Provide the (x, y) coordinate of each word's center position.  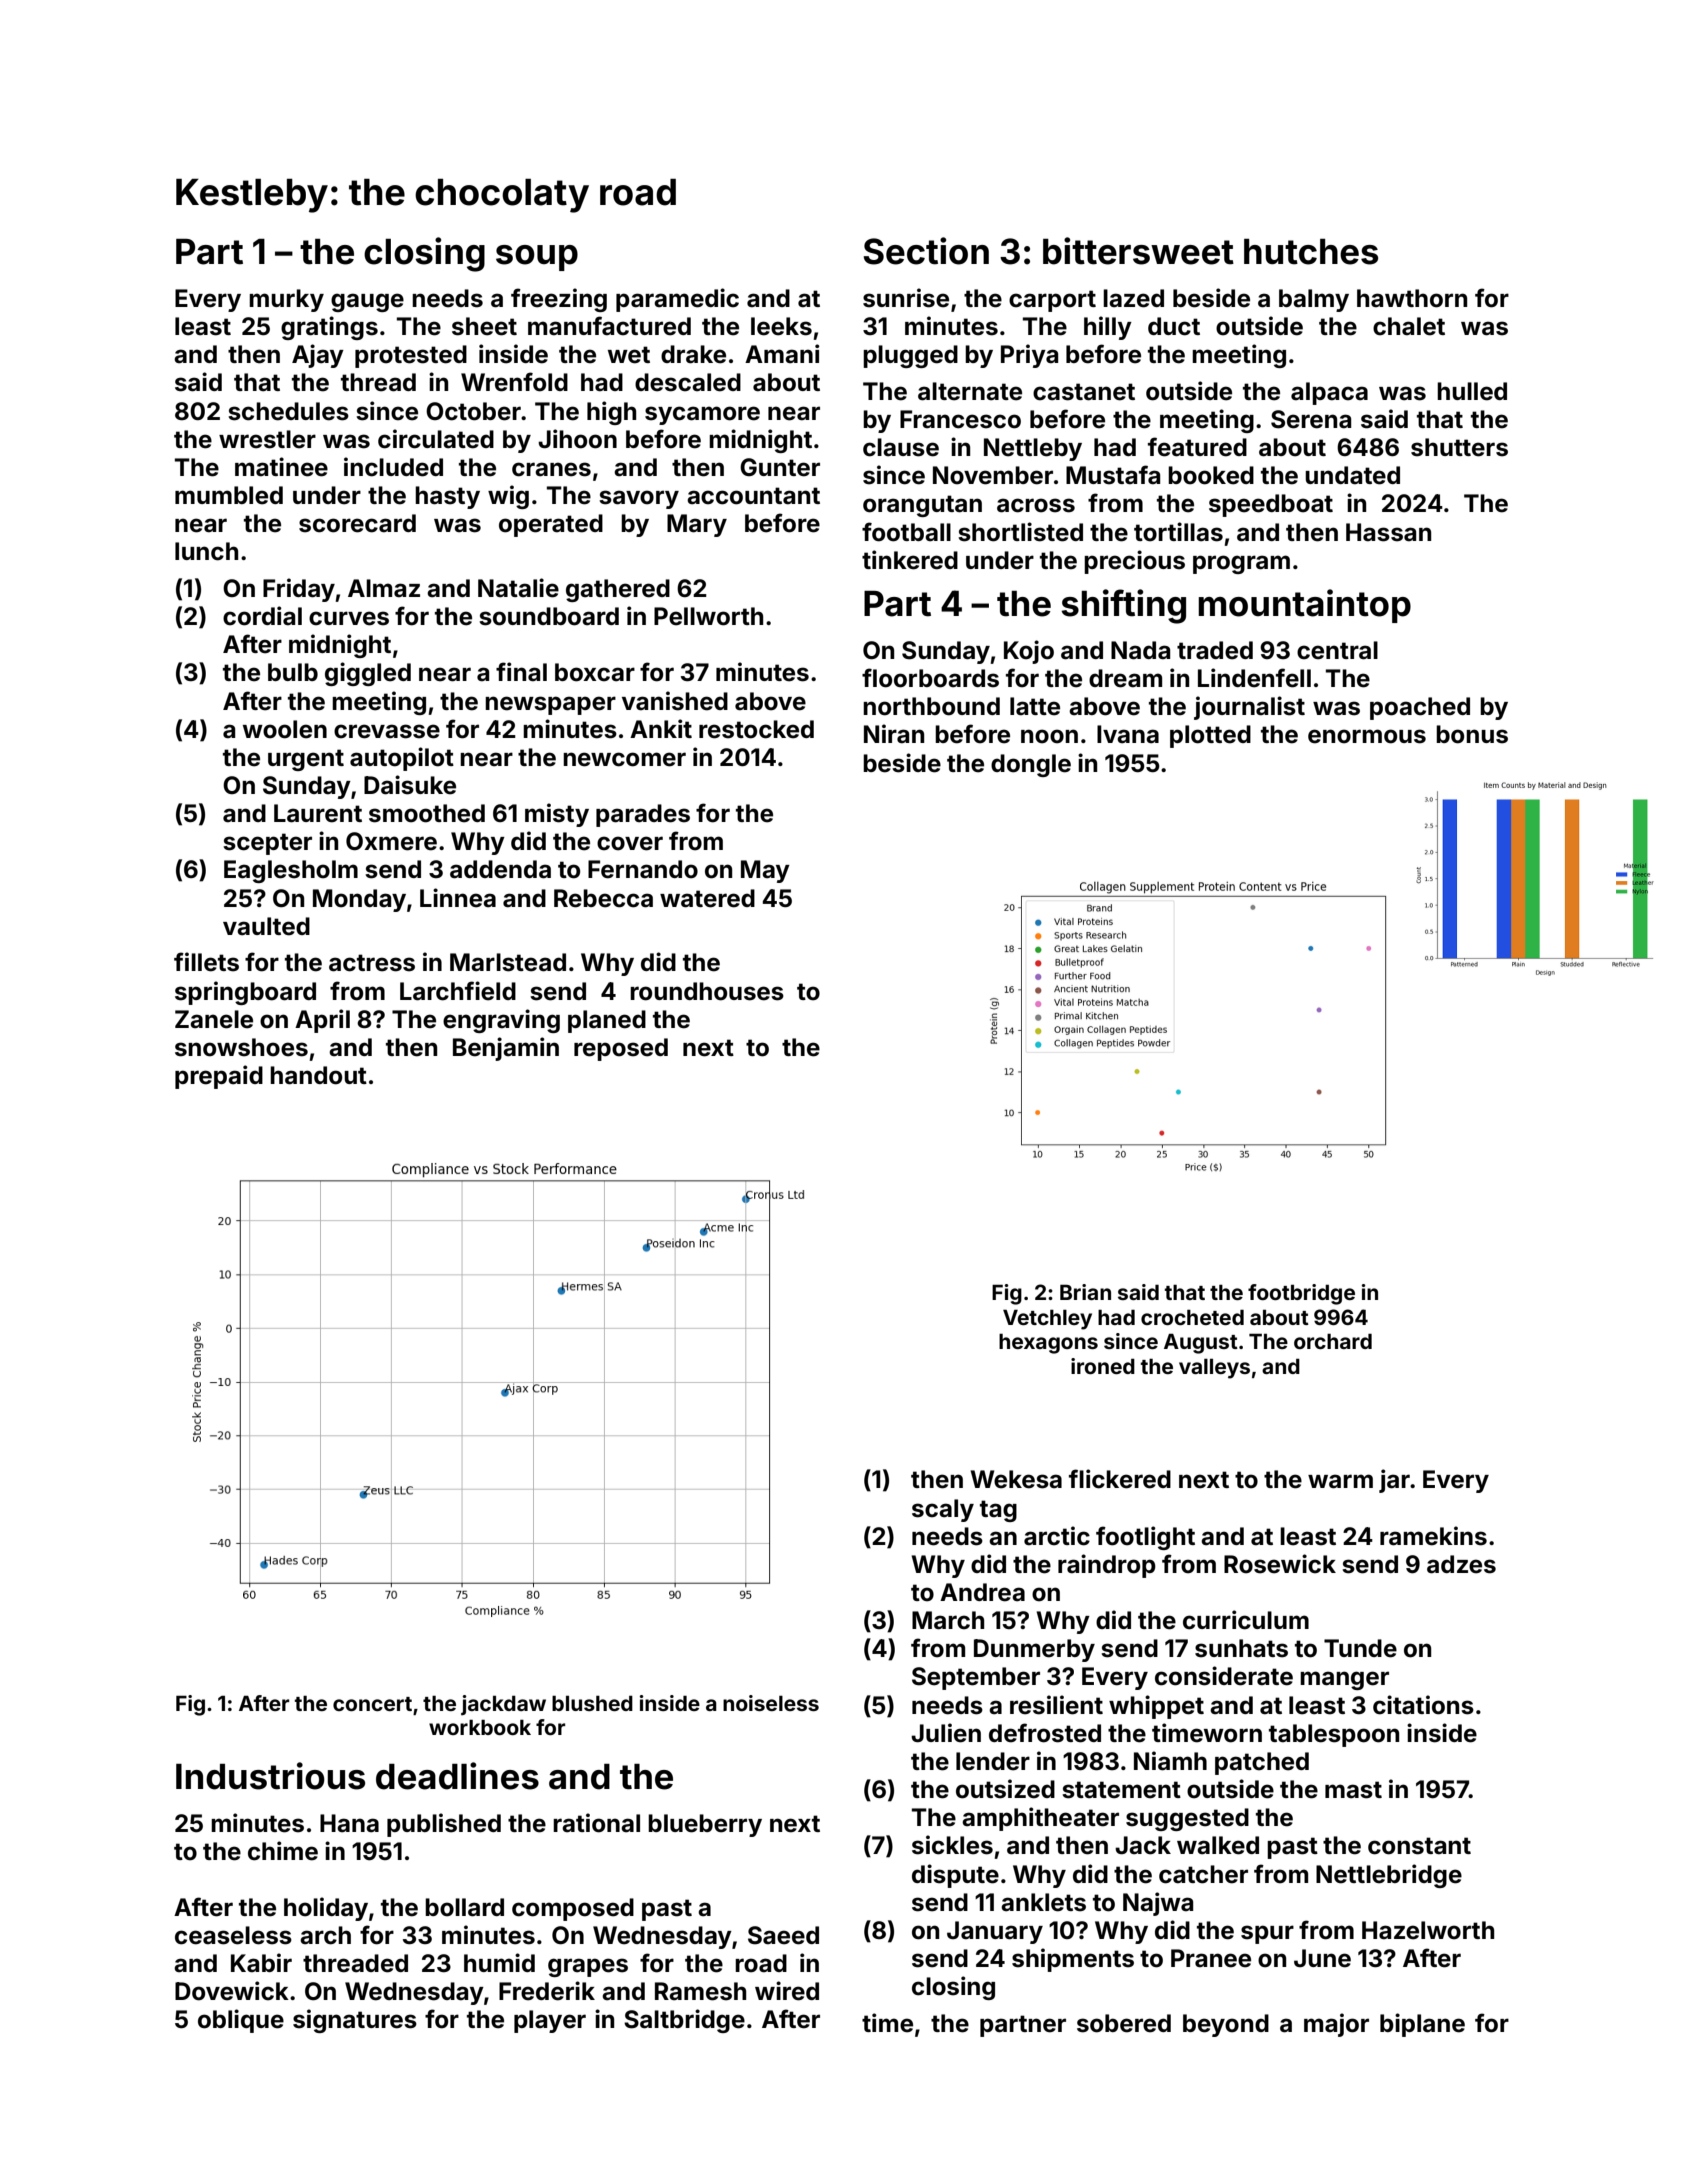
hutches (1311, 252)
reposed (621, 1049)
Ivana (1128, 734)
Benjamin (506, 1049)
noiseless (771, 1703)
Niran (894, 734)
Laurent (318, 813)
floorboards (930, 678)
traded (1215, 650)
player (550, 2021)
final (521, 672)
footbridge (1301, 1294)
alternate (970, 391)
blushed (592, 1703)
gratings (329, 328)
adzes (1461, 1564)
